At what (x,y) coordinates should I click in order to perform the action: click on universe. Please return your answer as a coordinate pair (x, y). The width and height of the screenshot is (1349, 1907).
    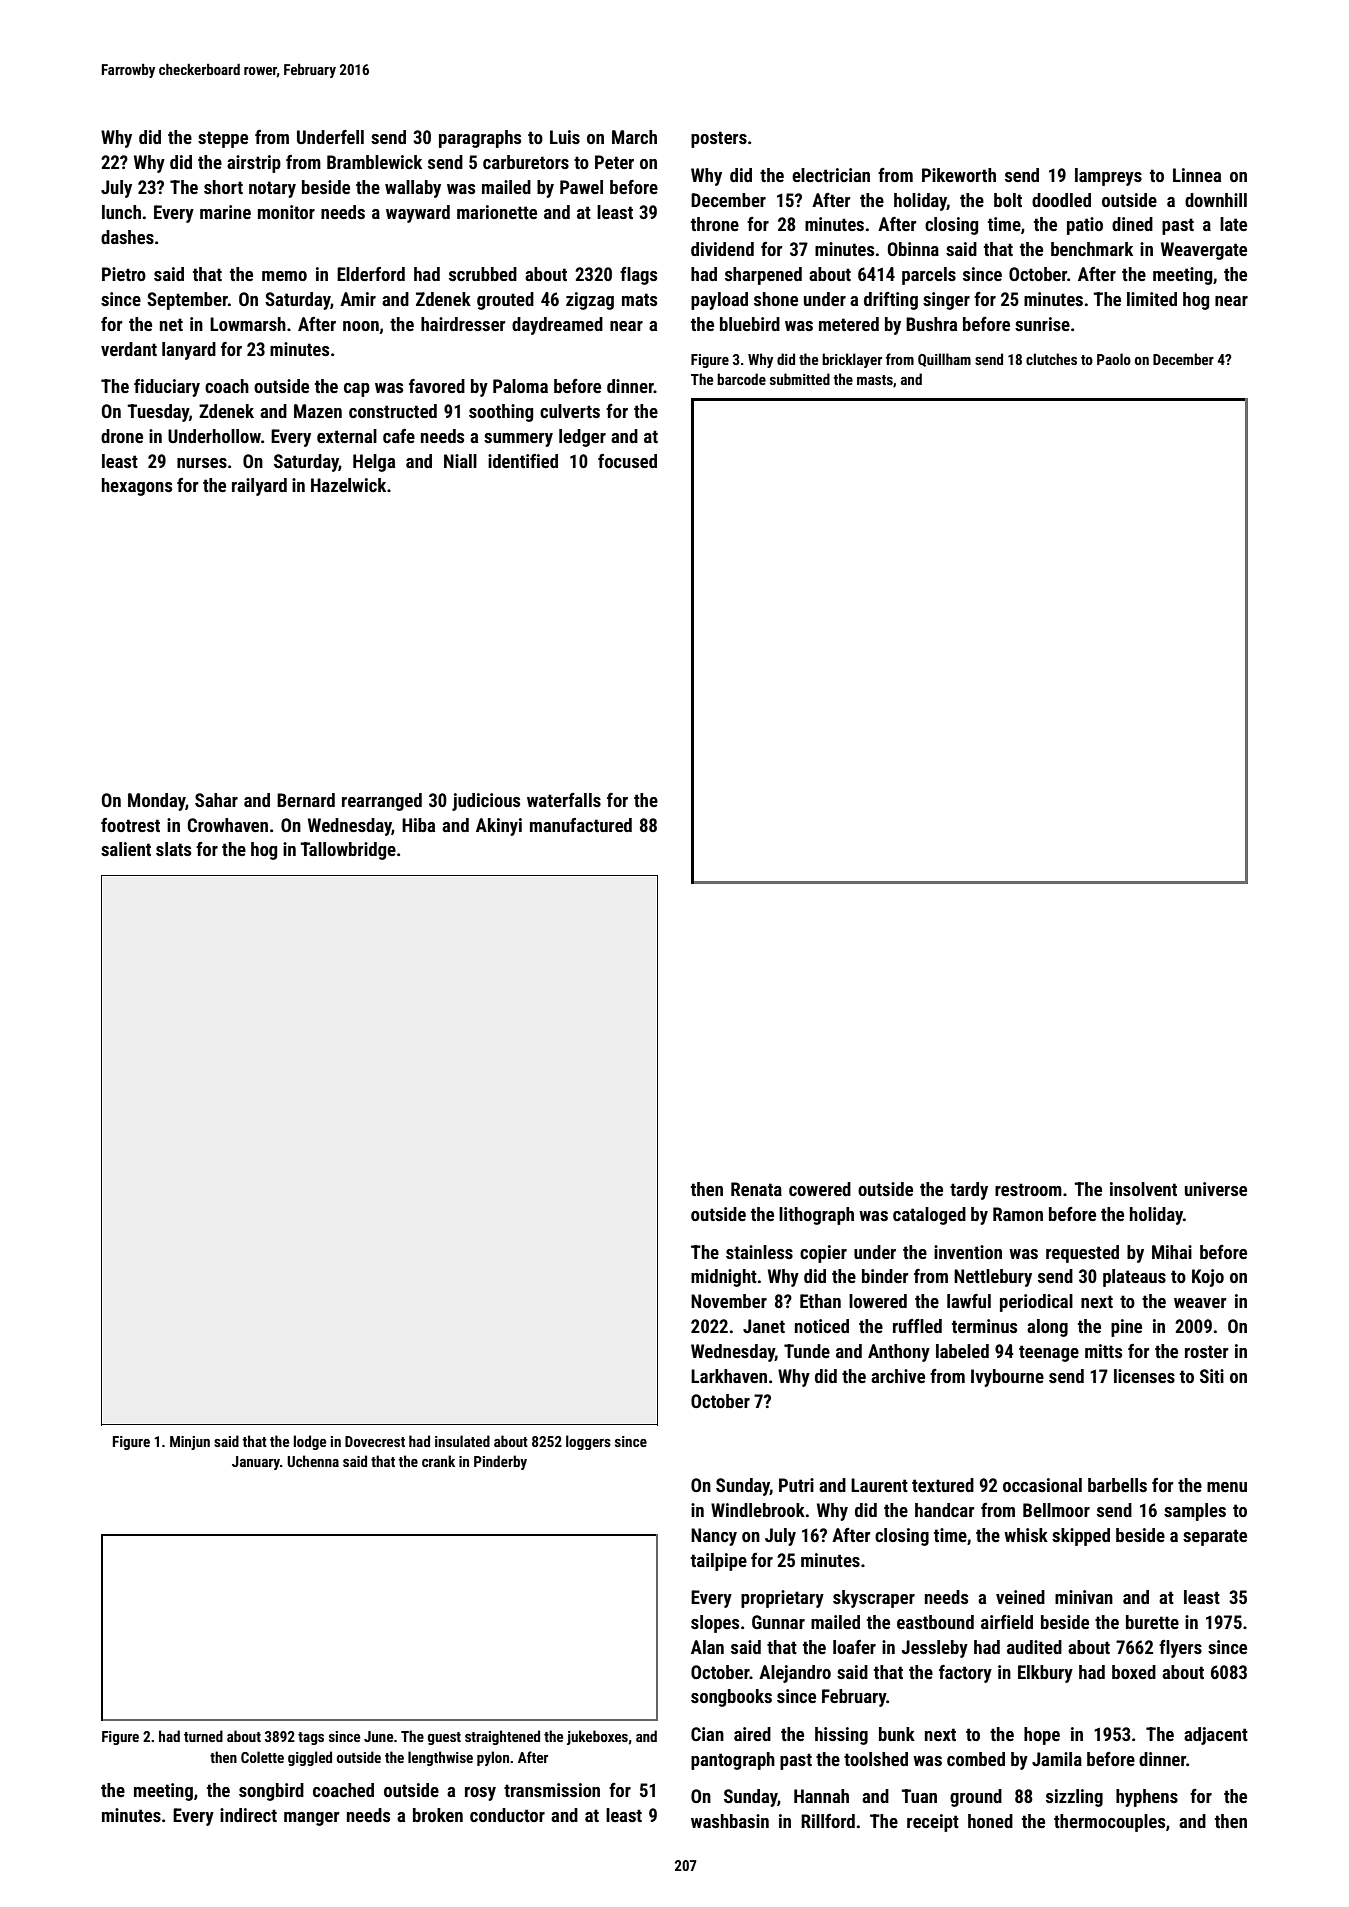
    Looking at the image, I should click on (1216, 1189).
